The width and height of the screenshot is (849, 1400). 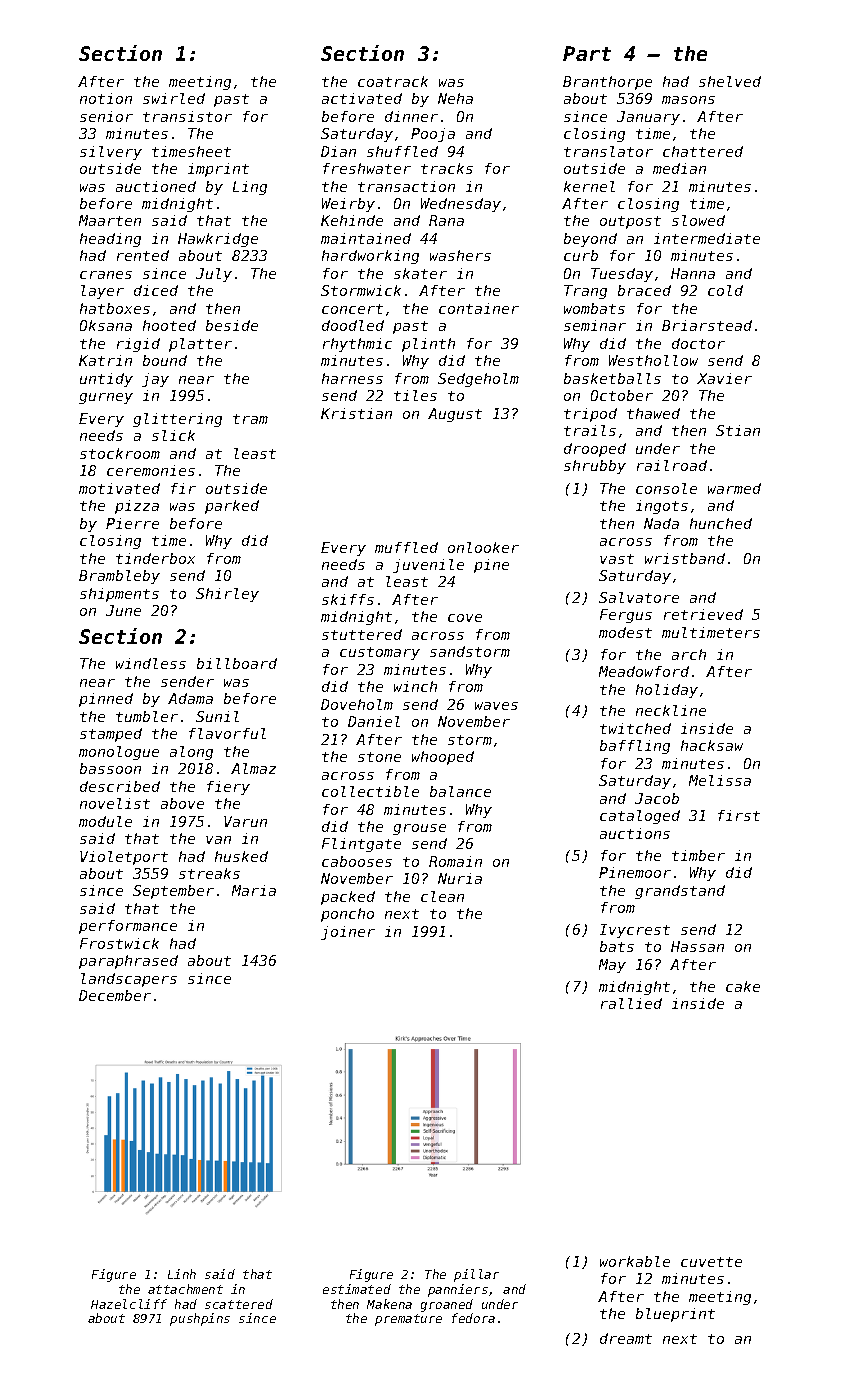 I want to click on Varun, so click(x=245, y=821).
